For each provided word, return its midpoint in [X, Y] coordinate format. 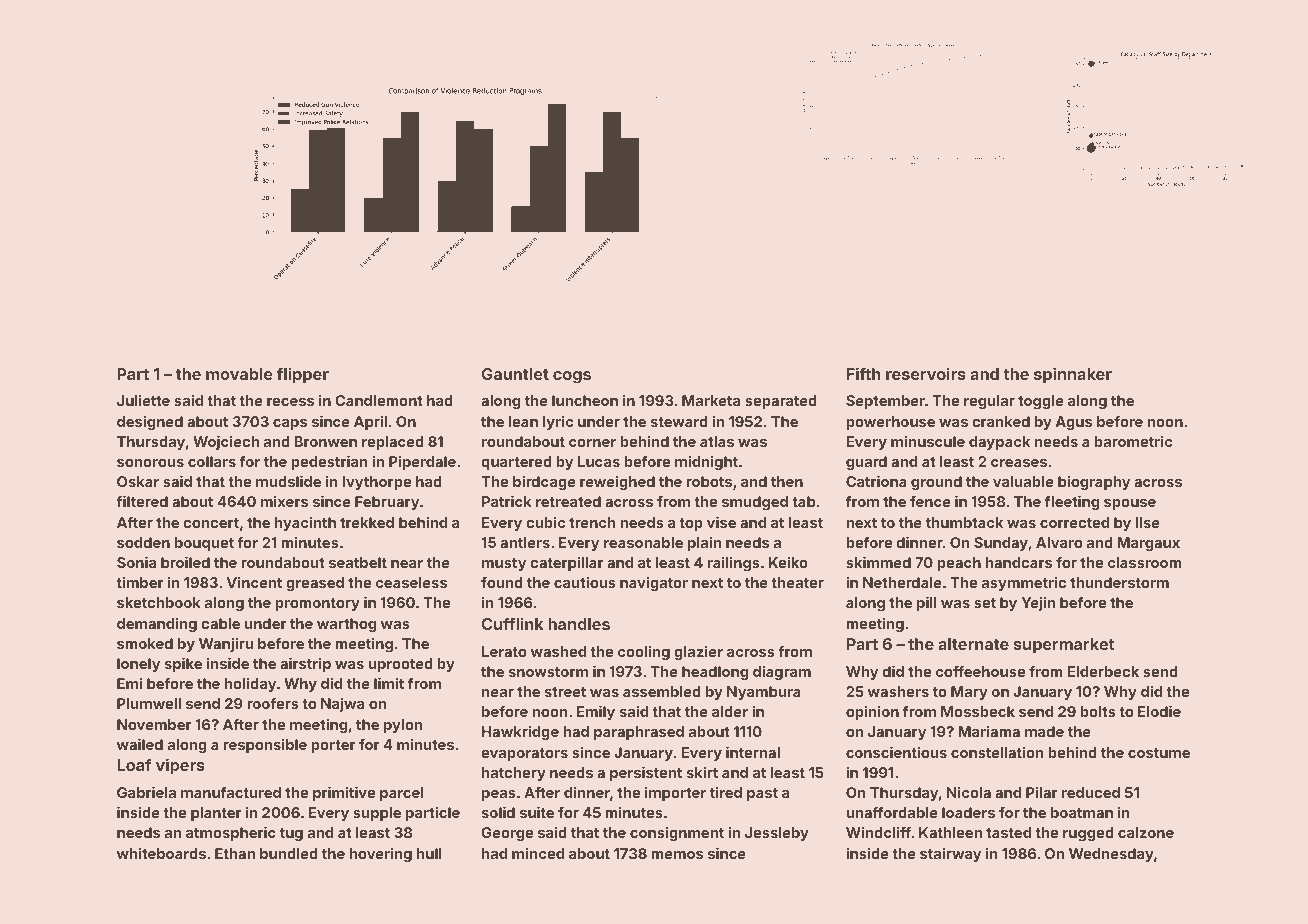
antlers [525, 542]
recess [290, 402]
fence [930, 501]
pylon [403, 726]
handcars [1018, 562]
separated [781, 402]
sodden [143, 542]
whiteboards [161, 853]
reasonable [643, 542]
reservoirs [926, 373]
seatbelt [358, 562]
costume [1159, 753]
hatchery [514, 774]
